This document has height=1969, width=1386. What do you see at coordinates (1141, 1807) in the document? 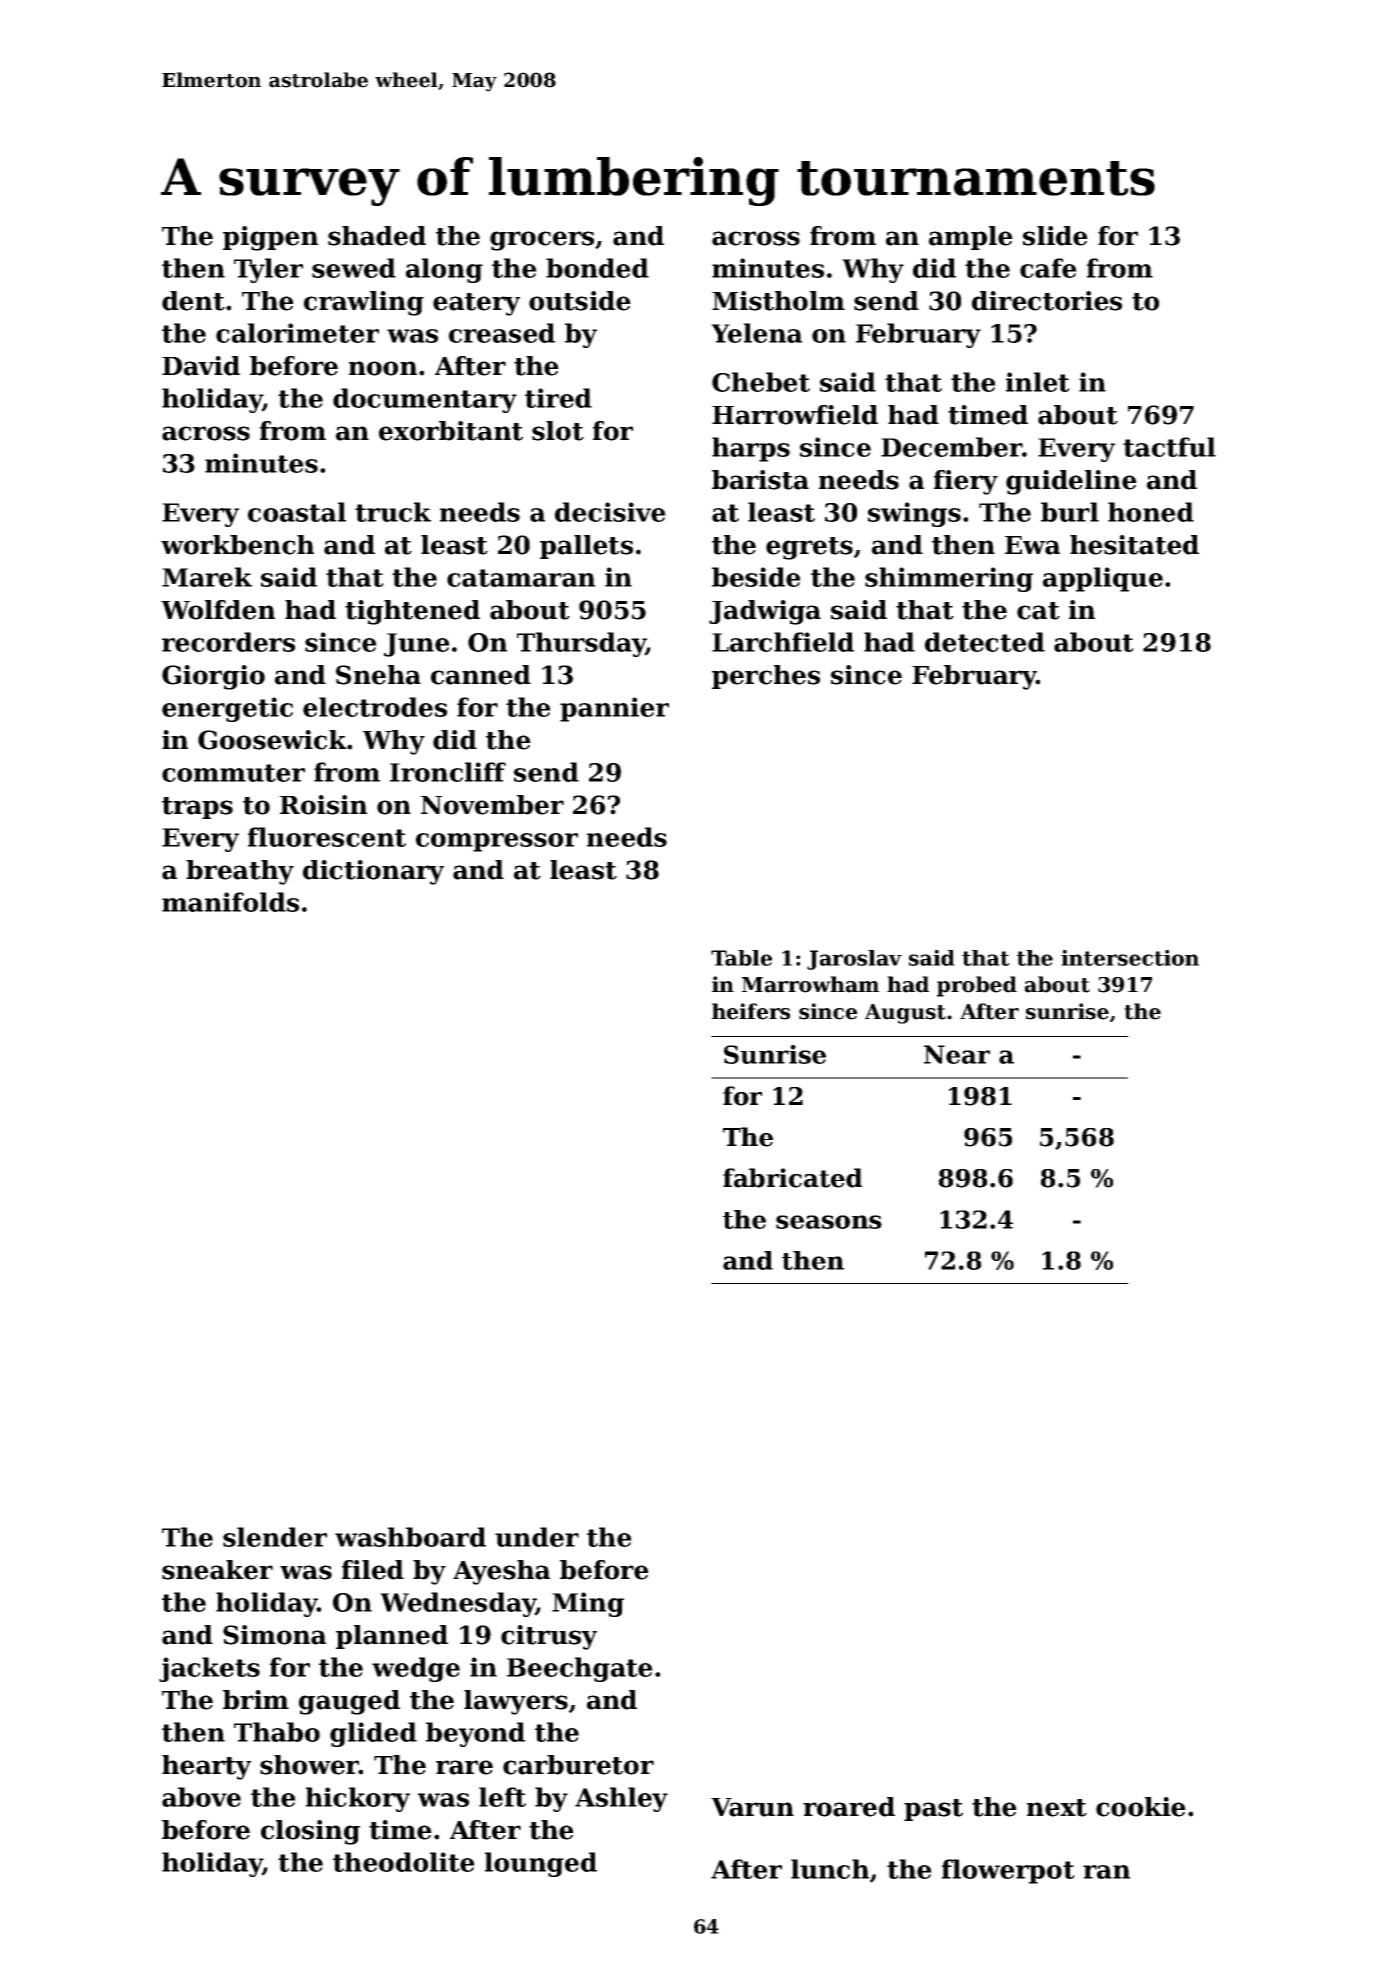
I see `cookie` at bounding box center [1141, 1807].
